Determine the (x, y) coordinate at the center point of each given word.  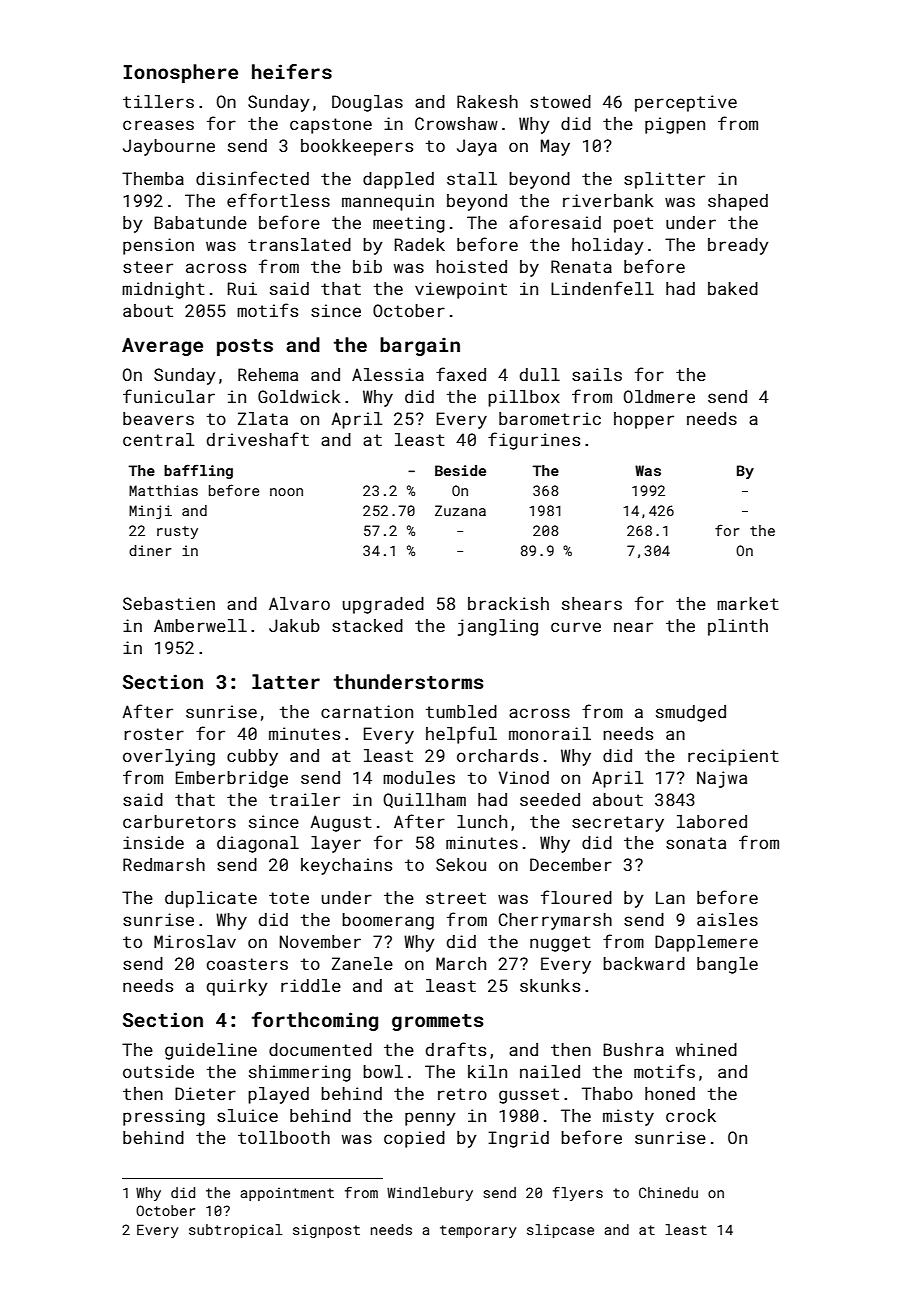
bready (738, 246)
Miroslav (195, 941)
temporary (478, 1231)
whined (706, 1049)
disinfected (252, 178)
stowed (560, 101)
